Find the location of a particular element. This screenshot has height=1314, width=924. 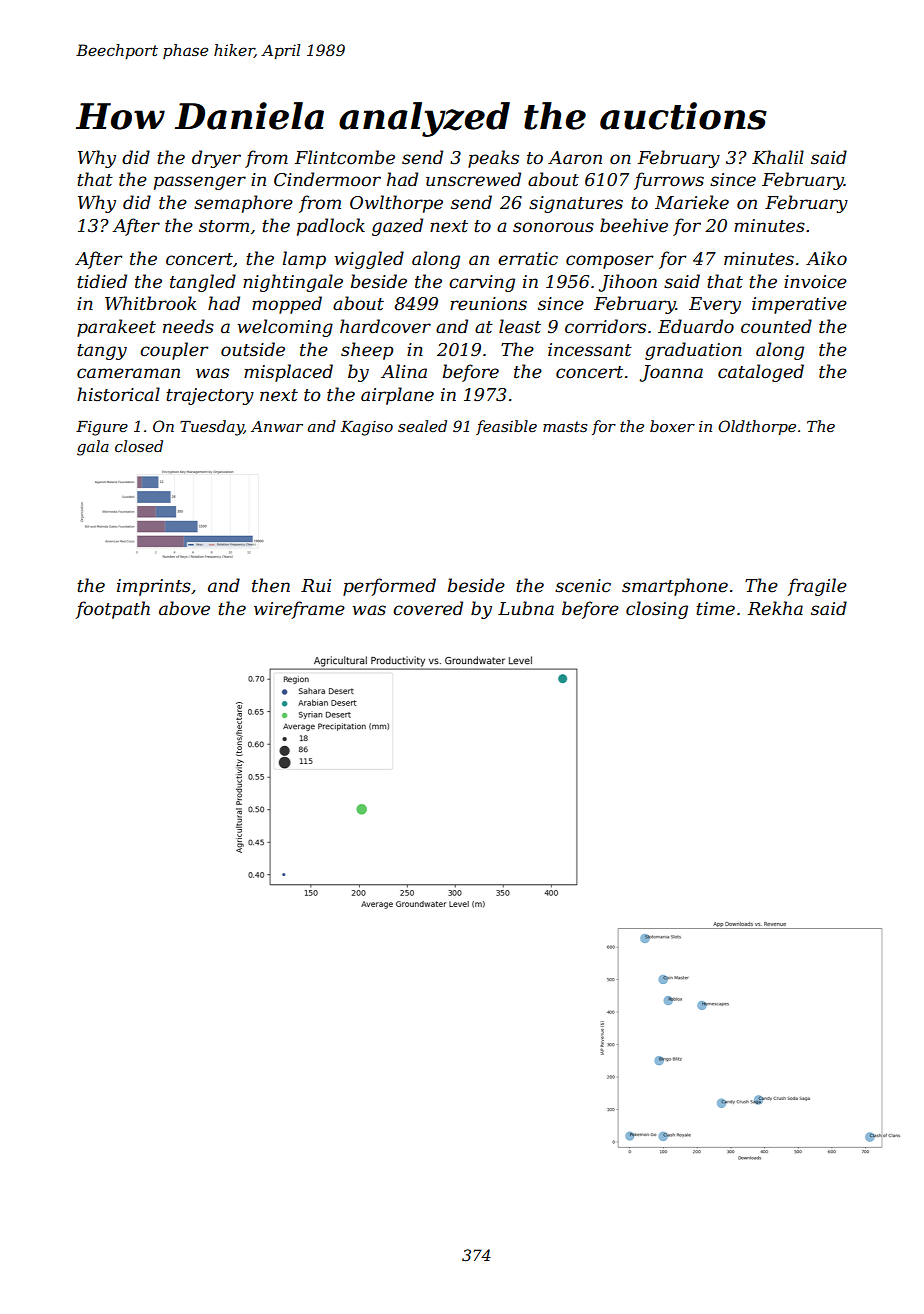

passenger is located at coordinates (200, 183).
